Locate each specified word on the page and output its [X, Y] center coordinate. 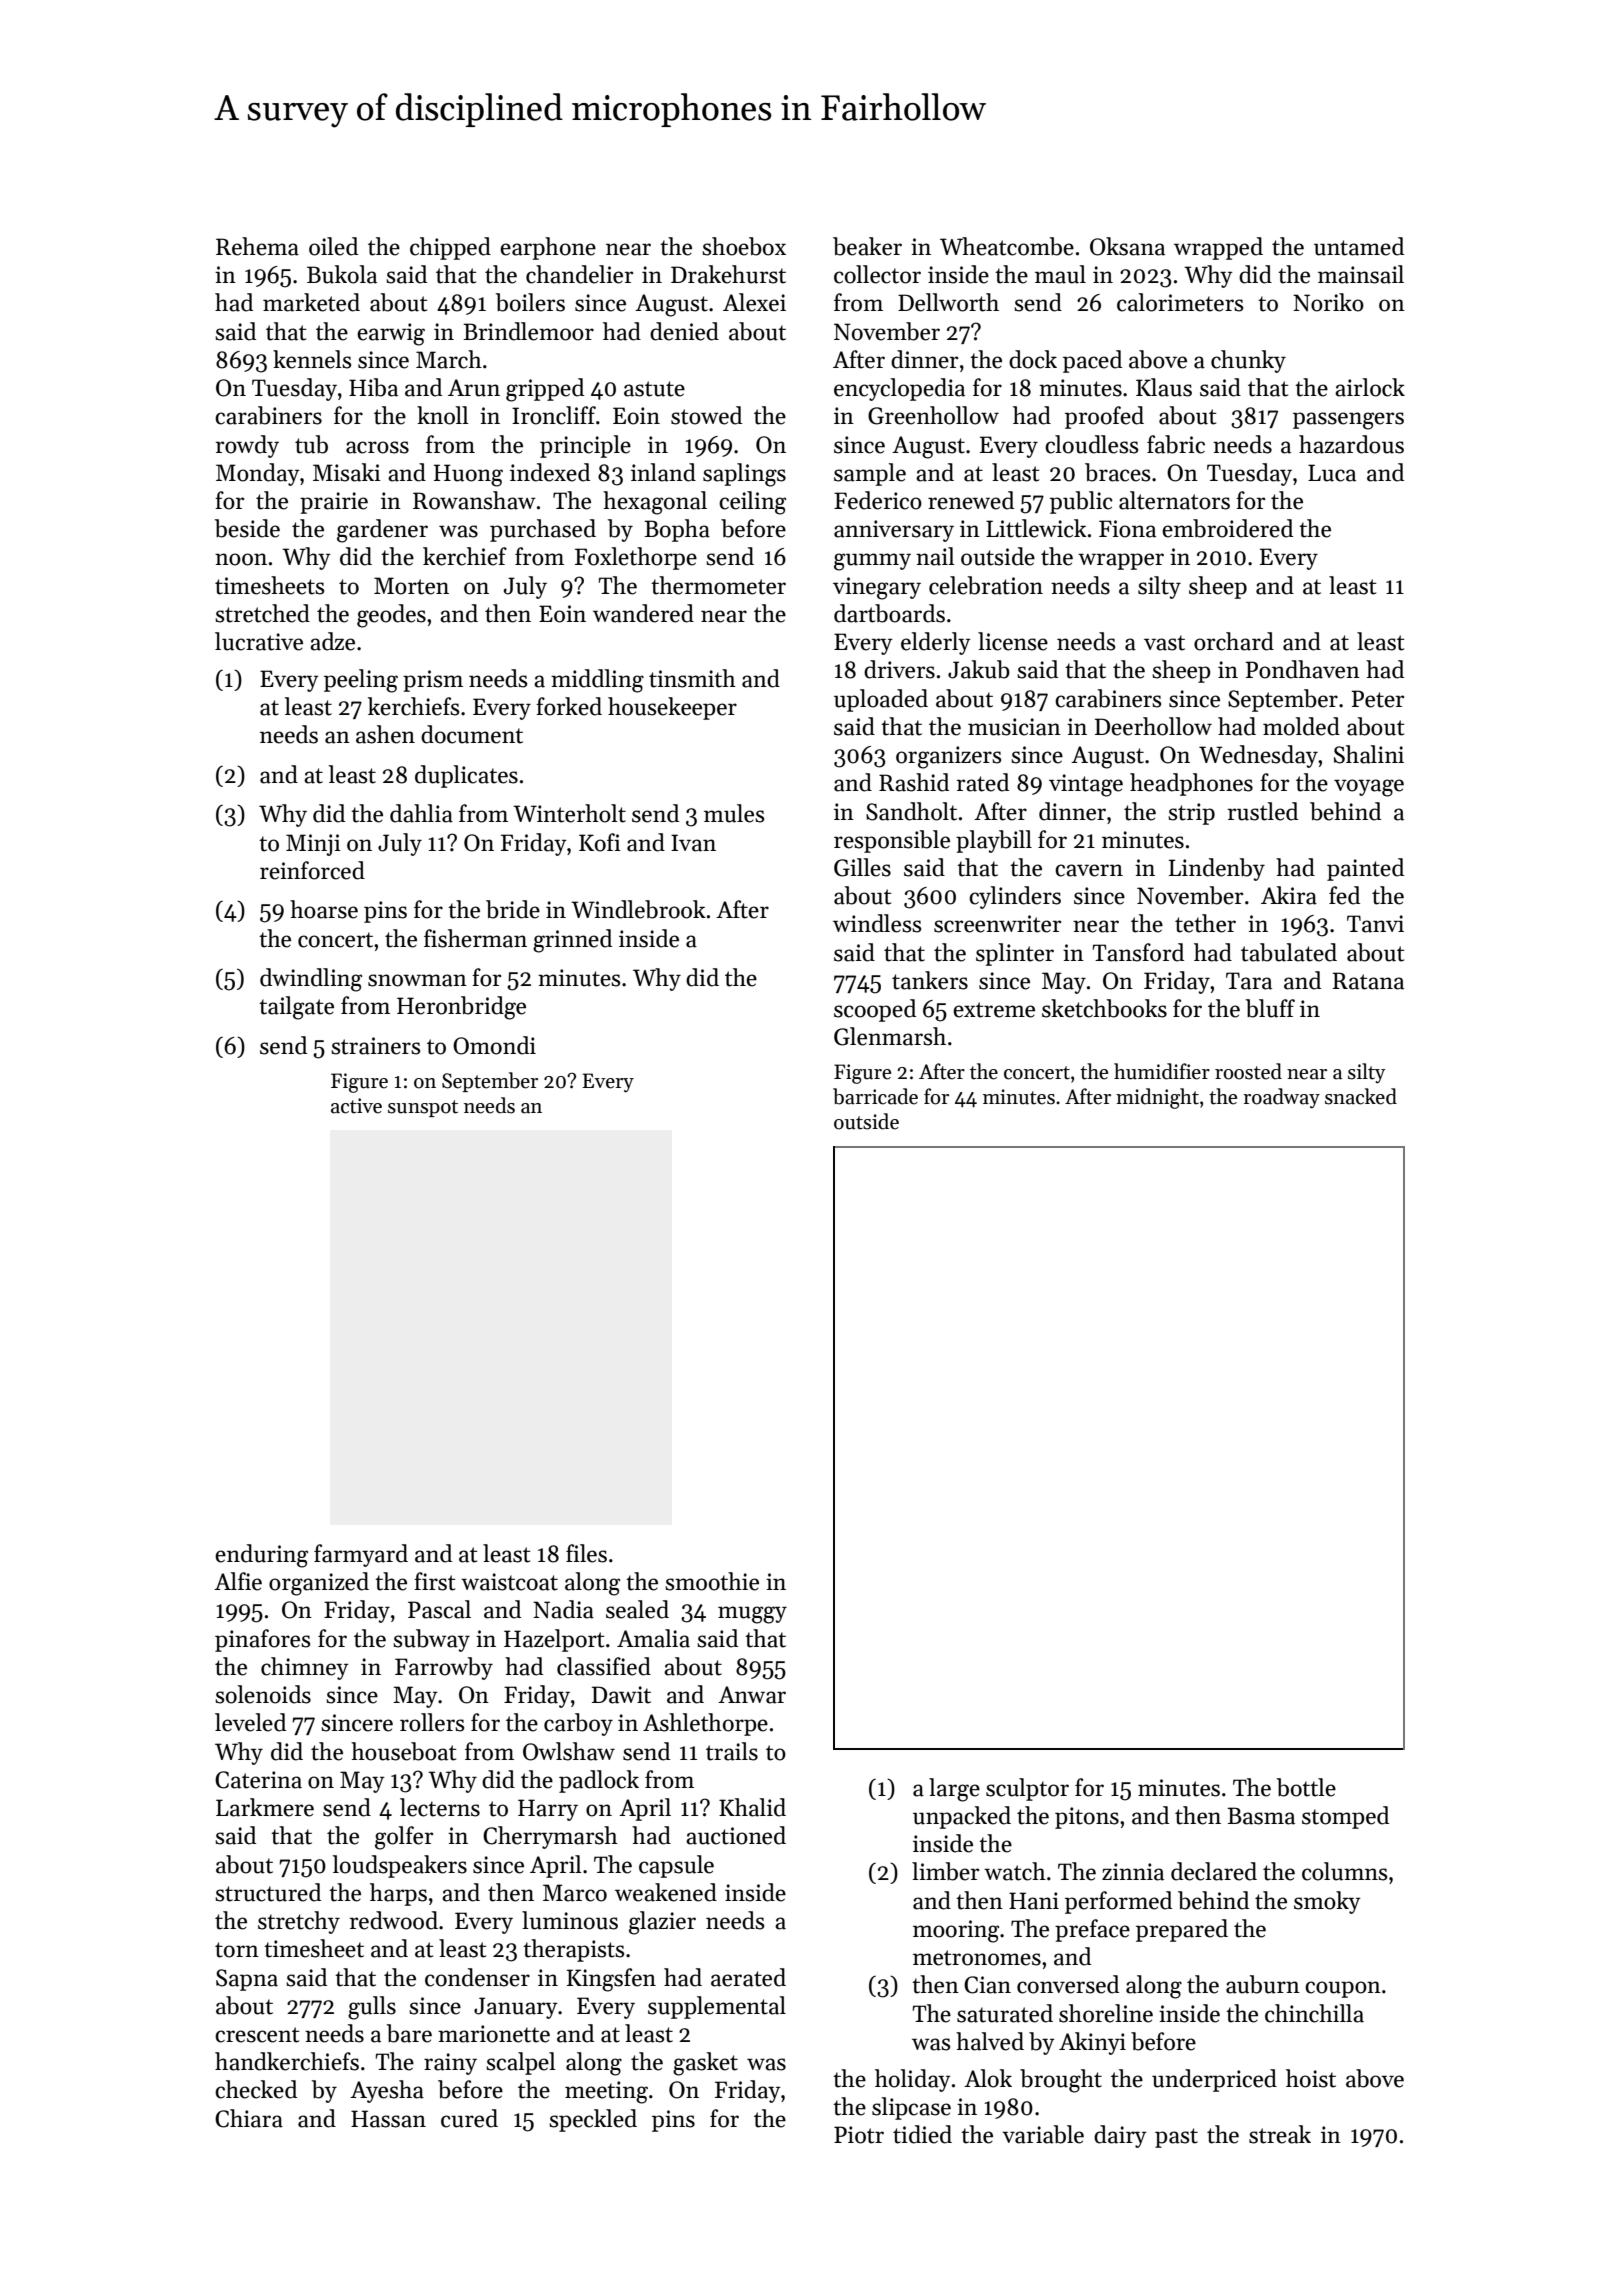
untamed [1359, 246]
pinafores [262, 1640]
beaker [867, 246]
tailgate [296, 1008]
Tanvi [1375, 924]
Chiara [249, 2118]
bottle [1306, 1787]
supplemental [717, 2007]
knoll [443, 415]
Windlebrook [638, 909]
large [954, 1790]
